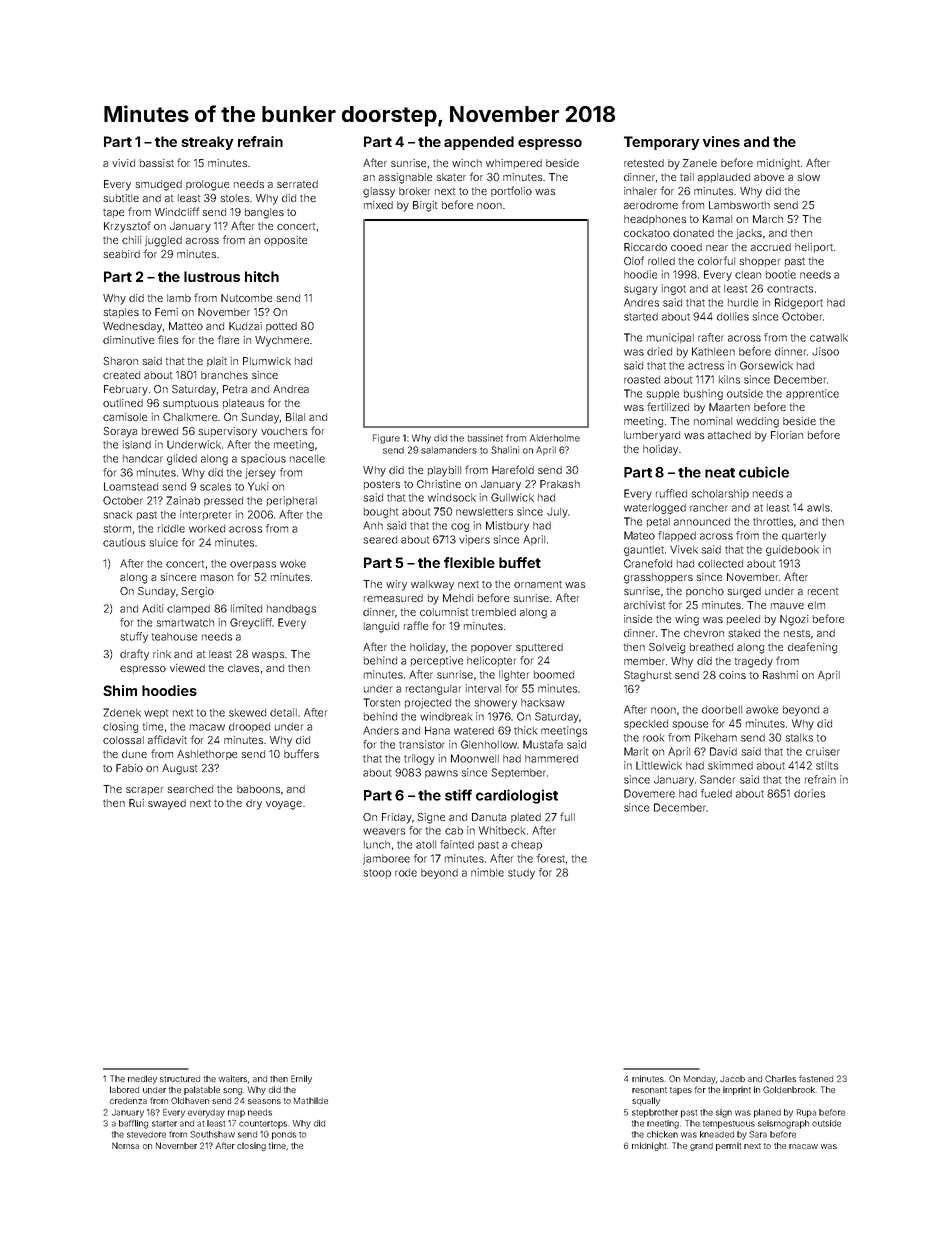 This image has height=1233, width=952. What do you see at coordinates (258, 789) in the image?
I see `baboons` at bounding box center [258, 789].
